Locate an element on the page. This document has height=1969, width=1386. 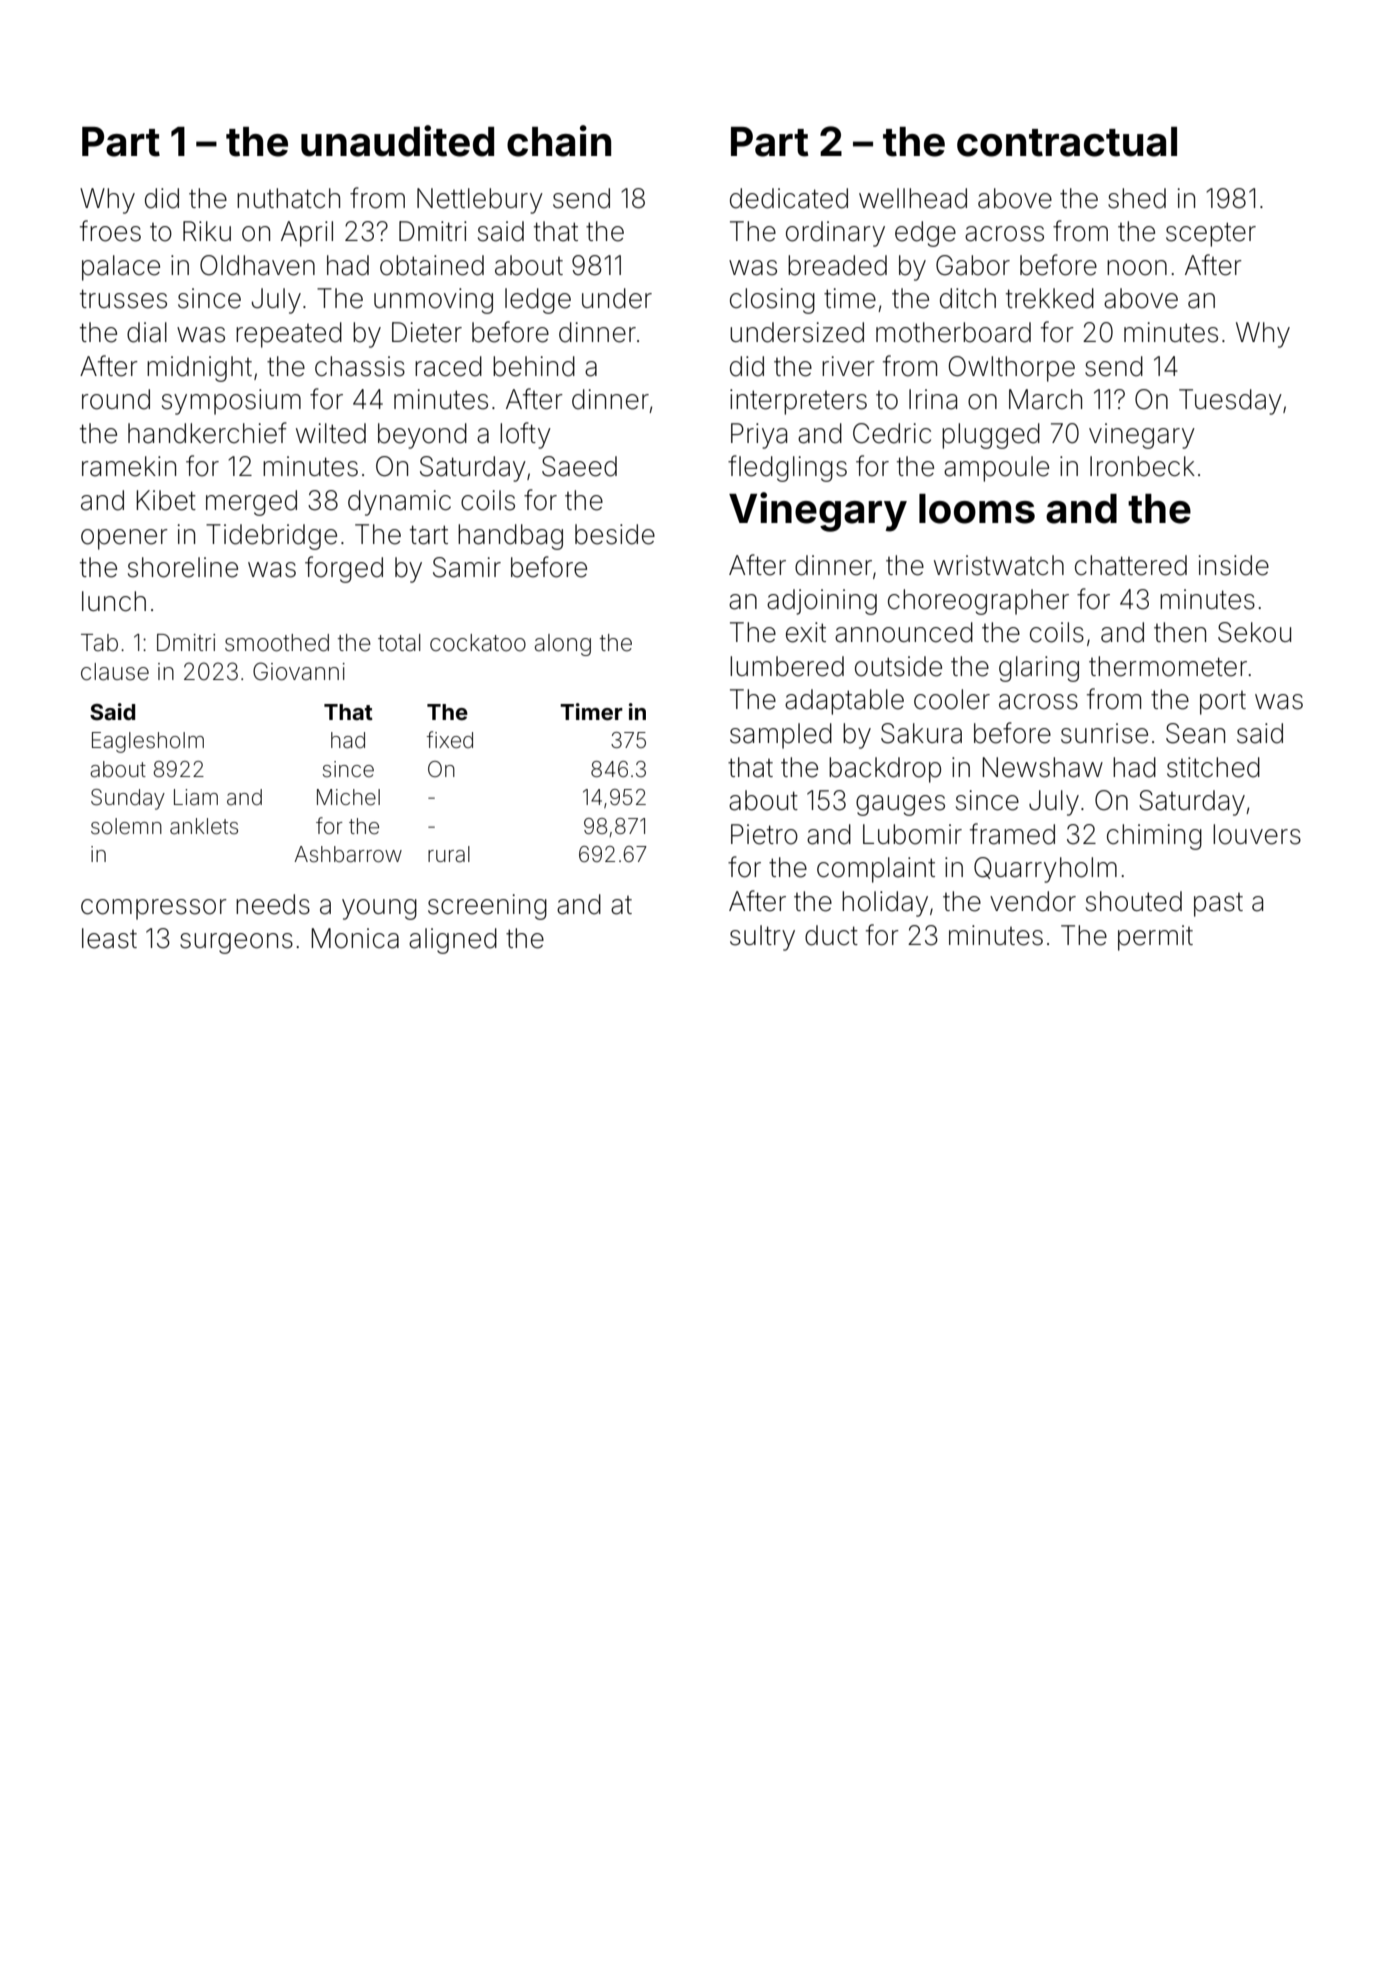
froes is located at coordinates (110, 231).
